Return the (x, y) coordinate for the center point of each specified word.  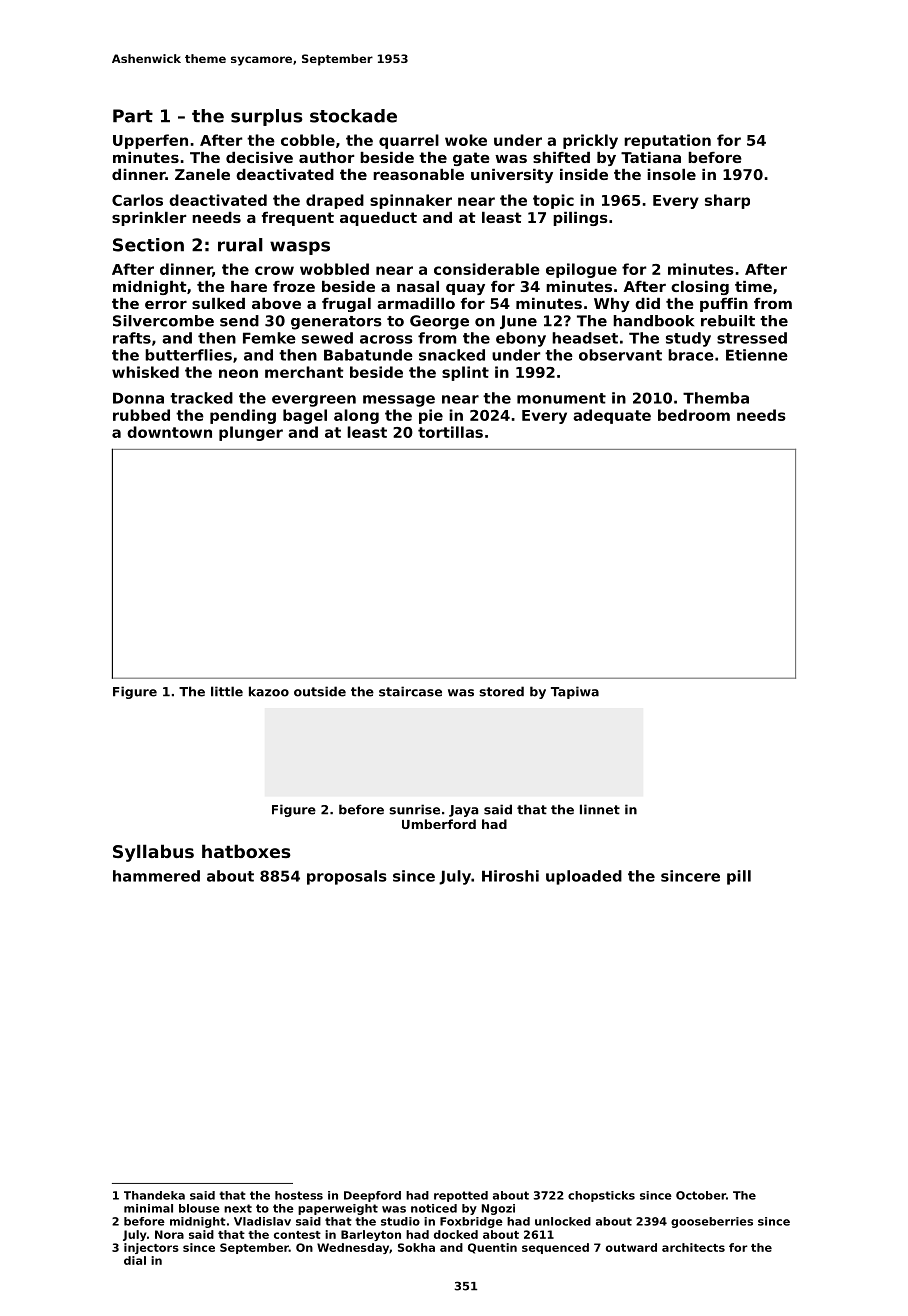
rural (240, 245)
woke (466, 140)
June (518, 322)
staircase (410, 691)
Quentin (492, 1248)
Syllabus (153, 853)
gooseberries (712, 1222)
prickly (590, 141)
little (227, 691)
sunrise (414, 809)
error (166, 304)
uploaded (584, 877)
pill (739, 877)
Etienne (757, 355)
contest (297, 1235)
